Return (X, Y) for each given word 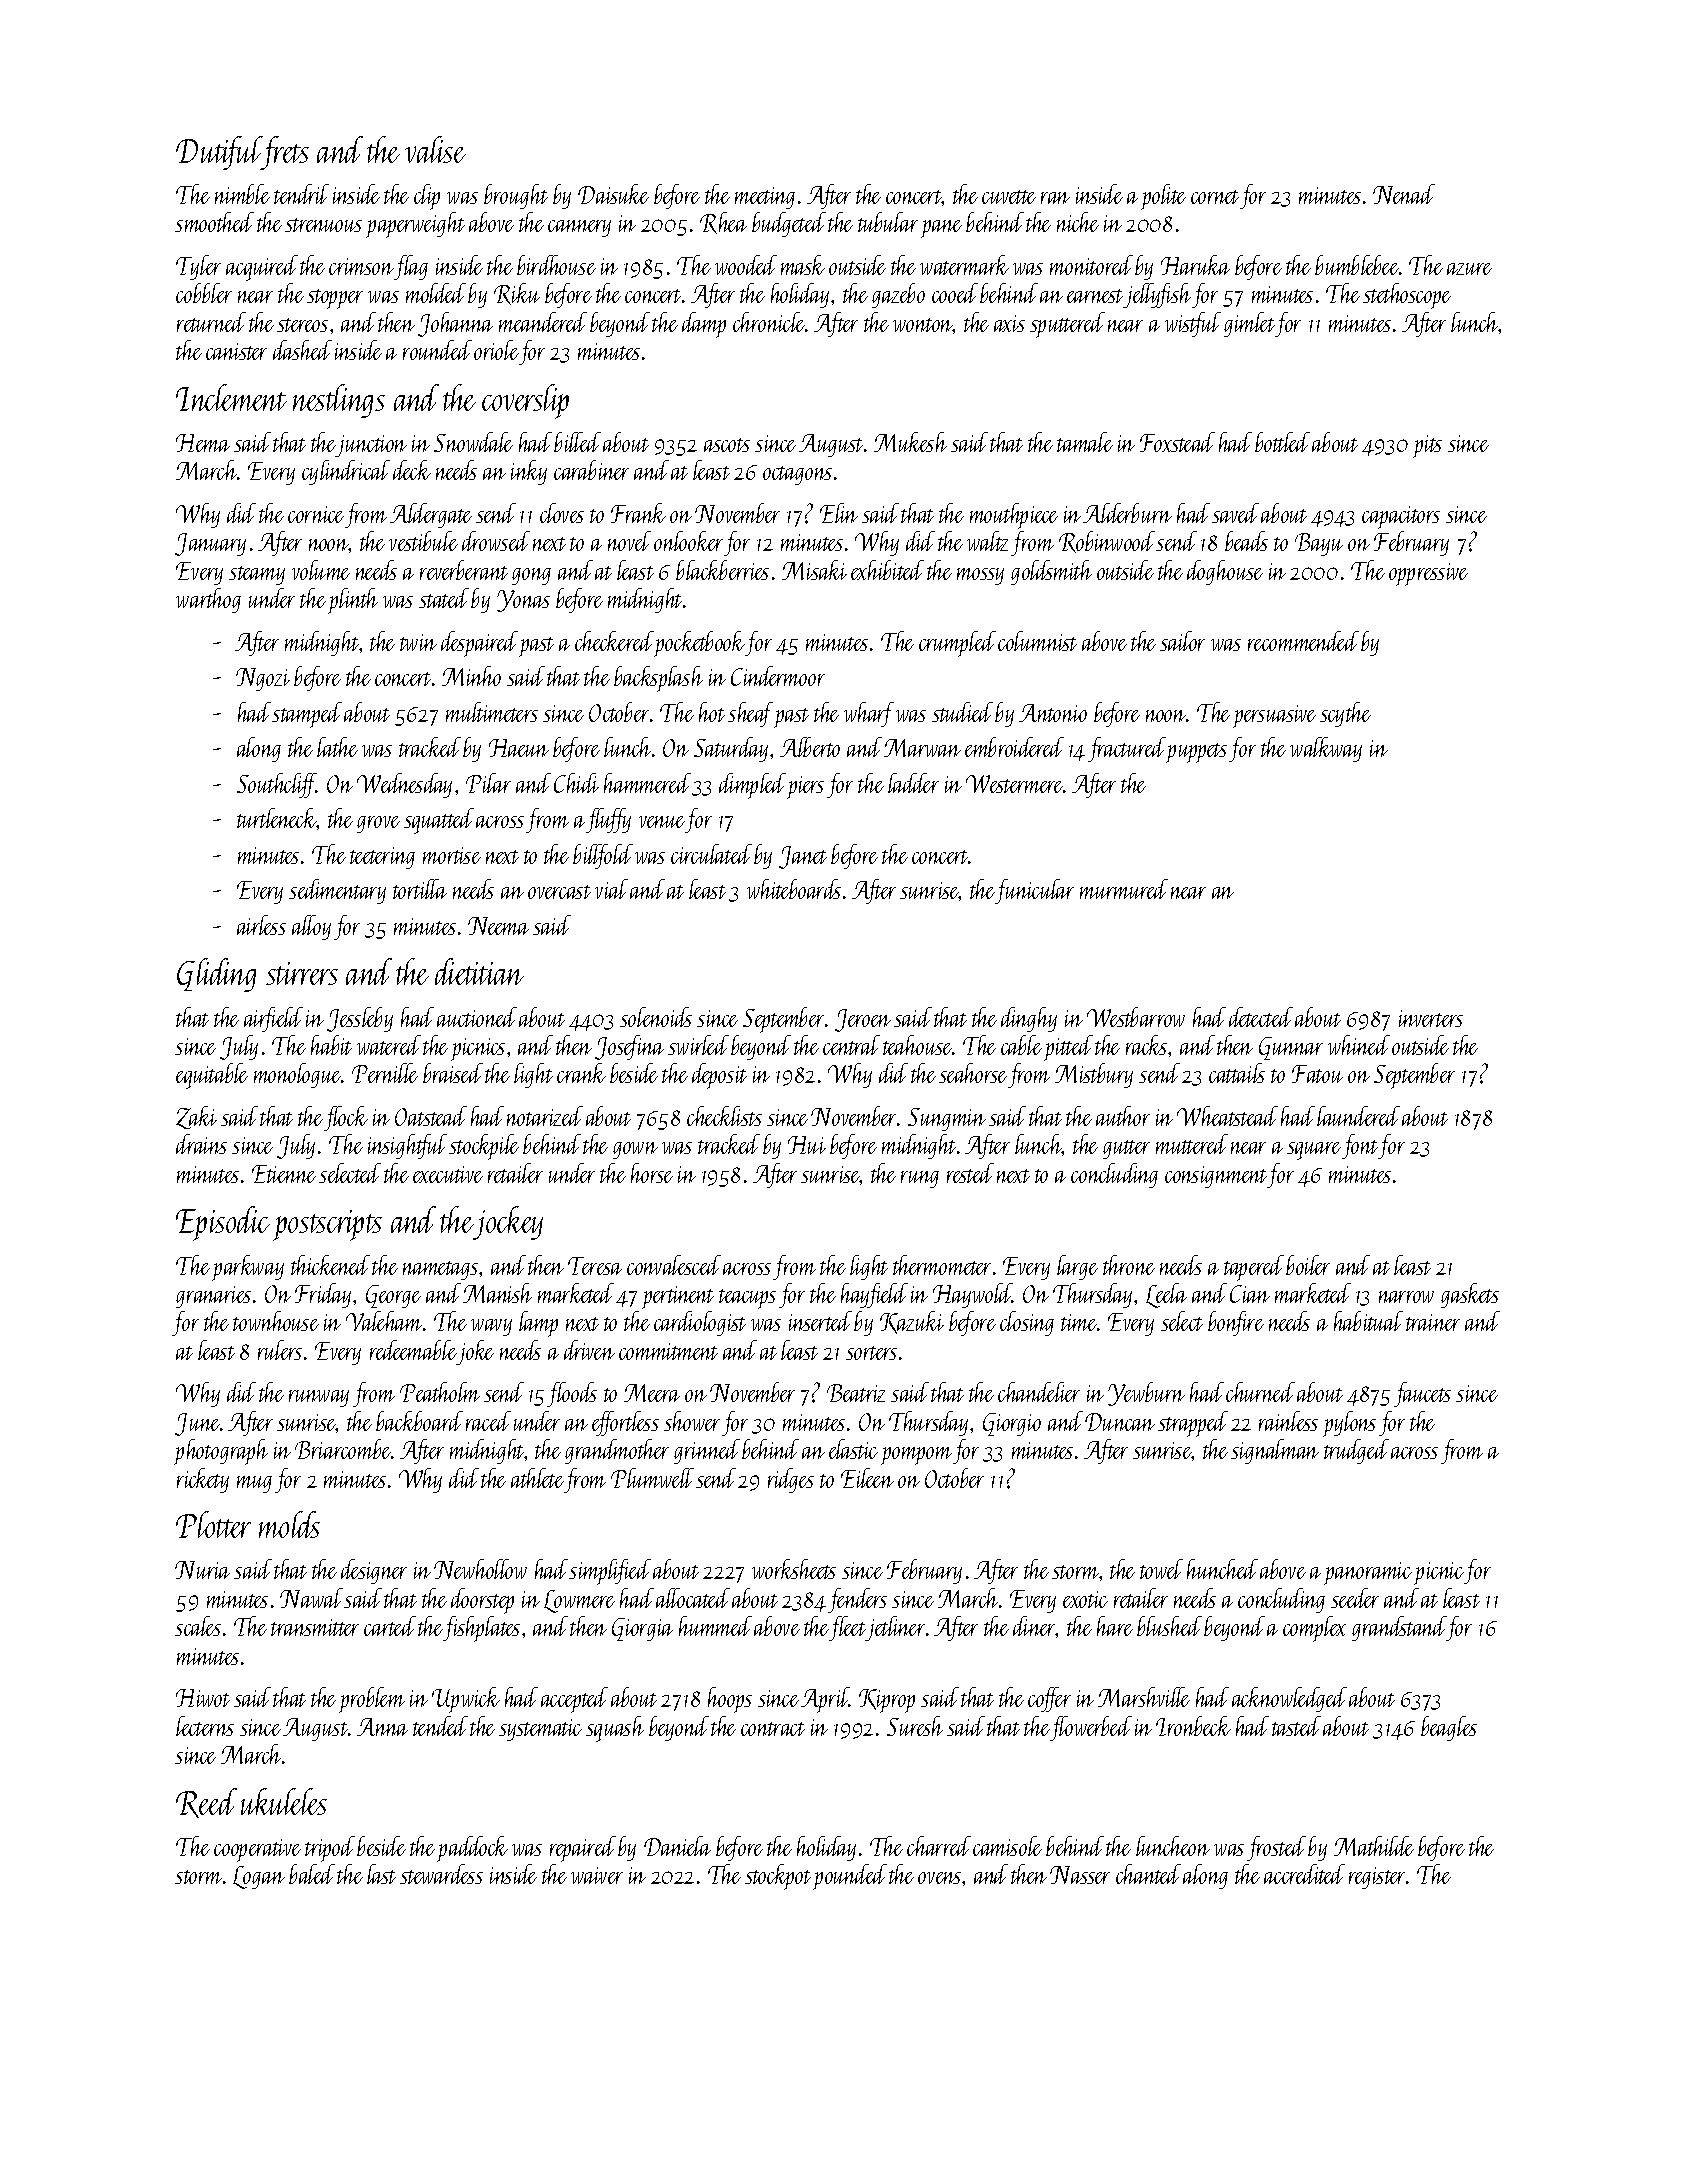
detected (1261, 1017)
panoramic (1368, 1573)
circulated (711, 854)
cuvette (1009, 197)
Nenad (1404, 194)
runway (319, 1398)
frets (285, 153)
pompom (916, 1456)
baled (312, 1874)
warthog (208, 600)
